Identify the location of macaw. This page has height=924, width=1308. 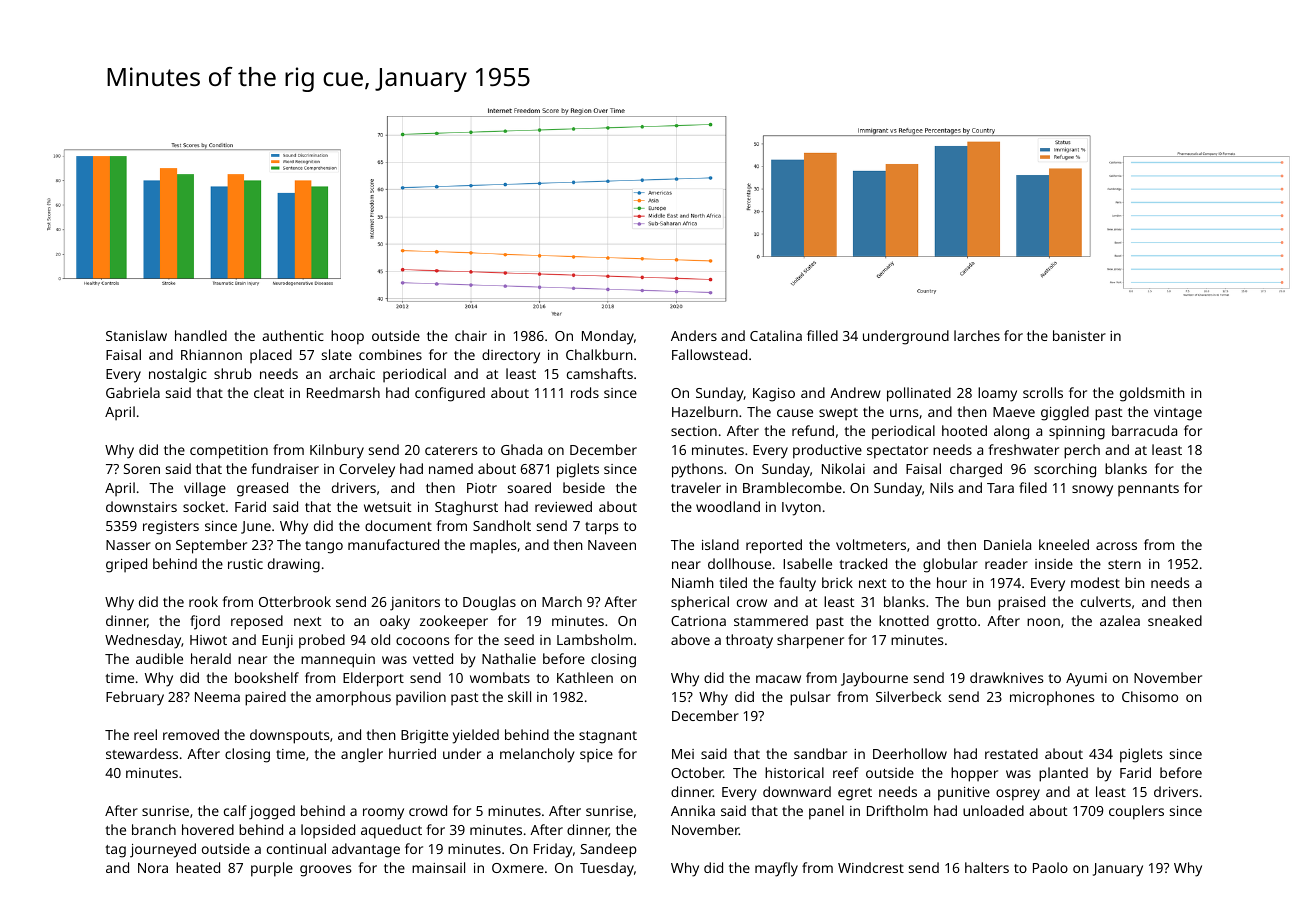
(778, 679).
